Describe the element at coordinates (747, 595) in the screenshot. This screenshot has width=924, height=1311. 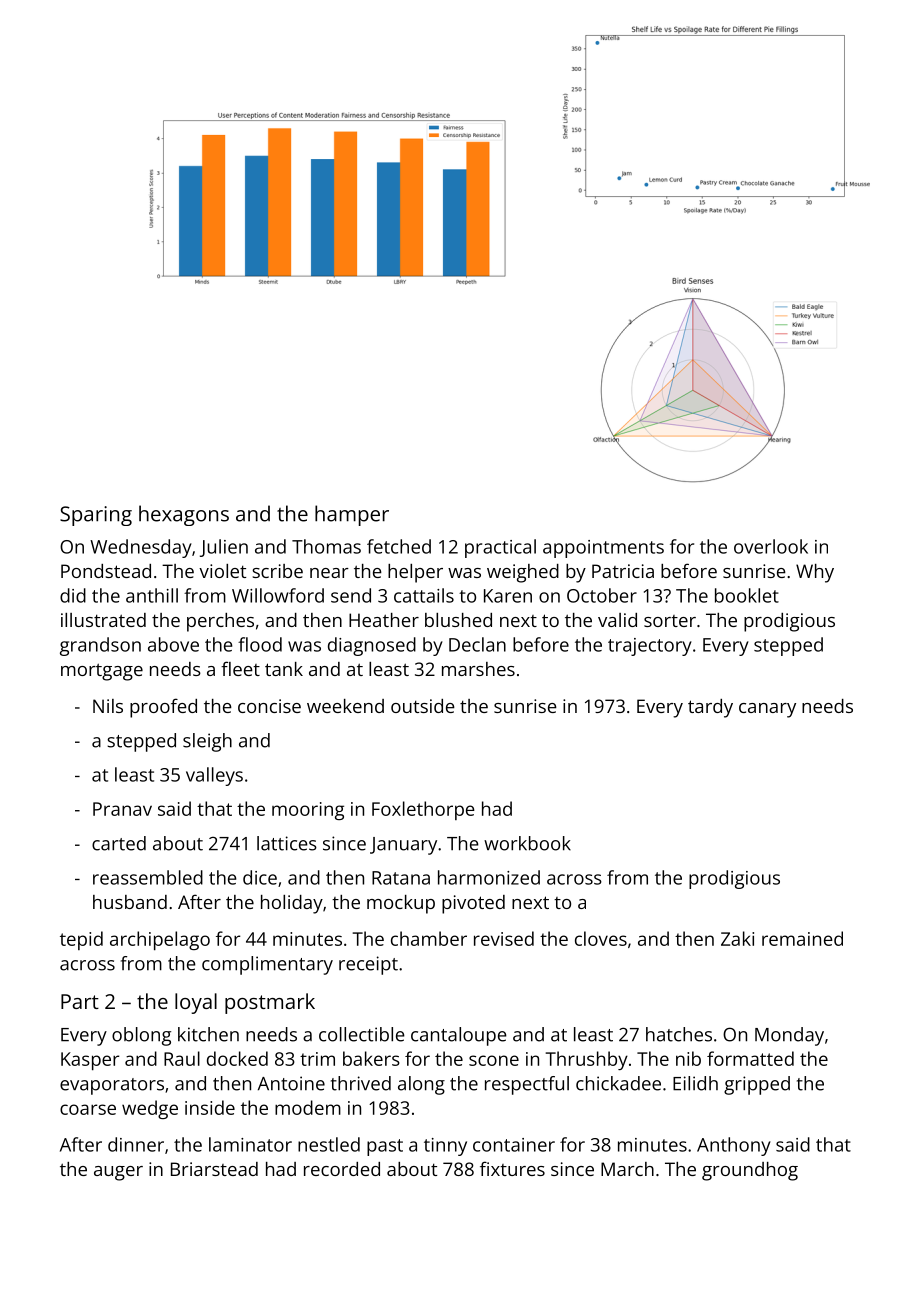
I see `booklet` at that location.
